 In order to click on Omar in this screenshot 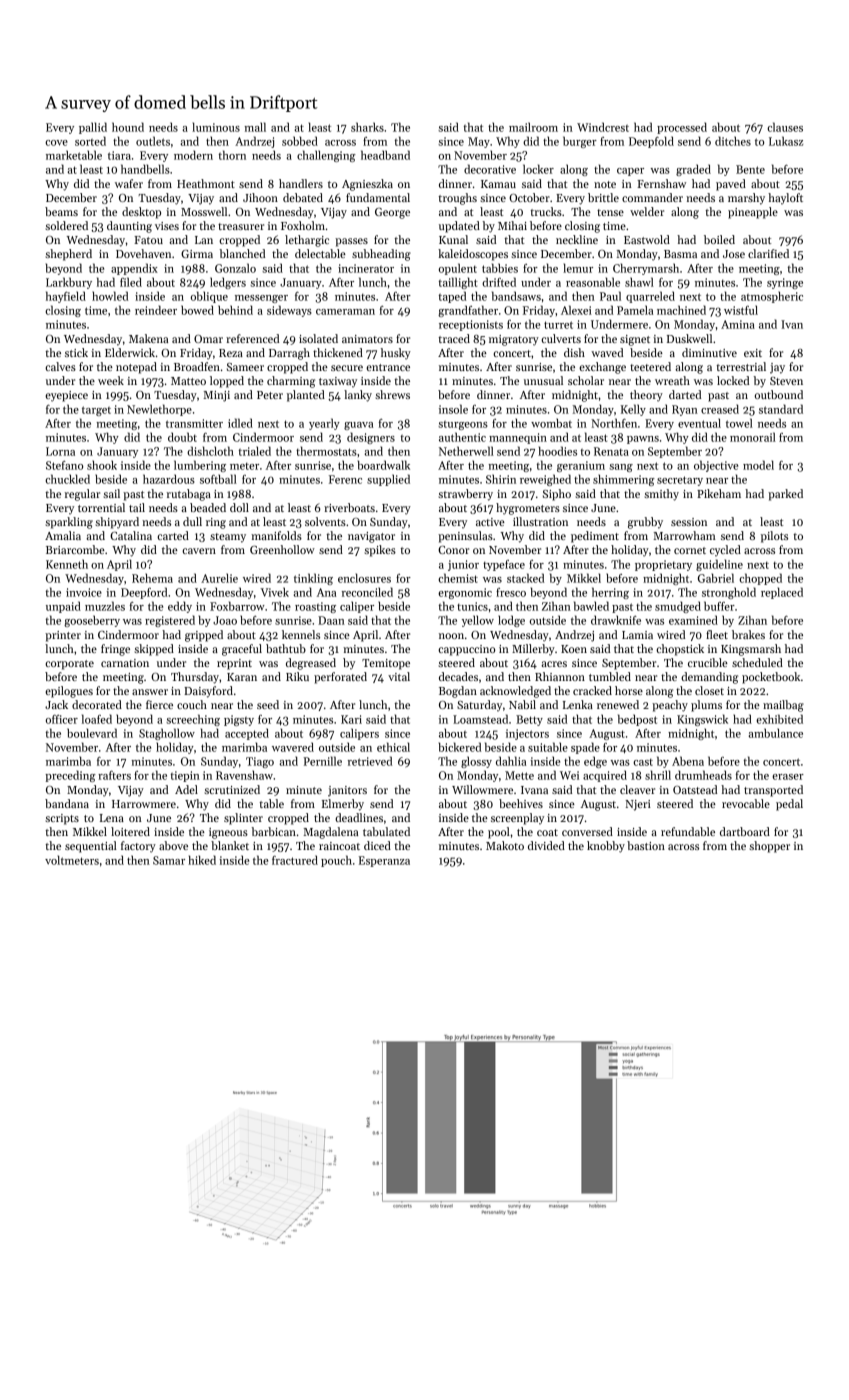, I will do `click(208, 339)`.
